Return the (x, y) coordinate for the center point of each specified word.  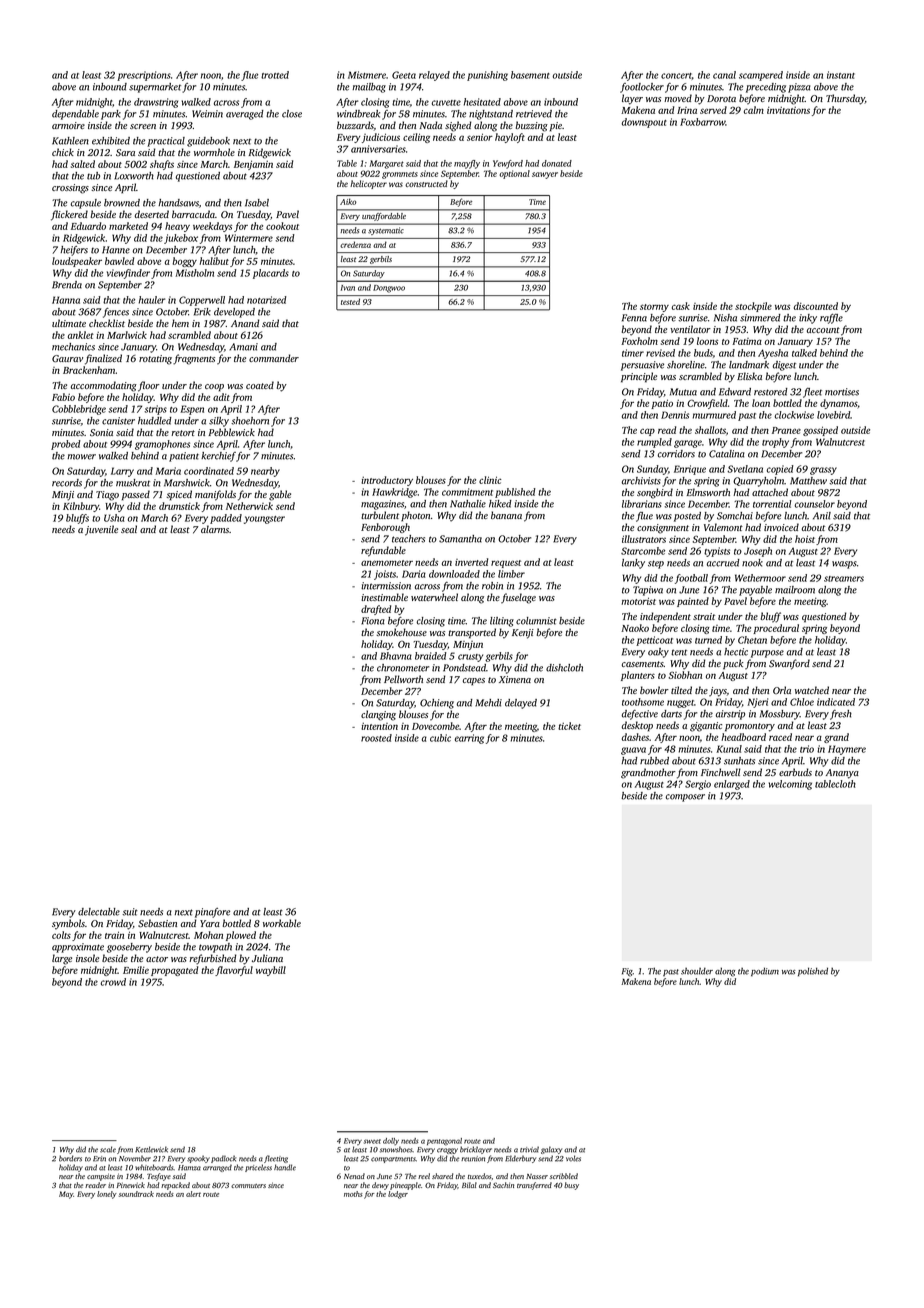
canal (724, 75)
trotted (275, 75)
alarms (215, 529)
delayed (521, 704)
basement (530, 75)
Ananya (842, 774)
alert (193, 1194)
